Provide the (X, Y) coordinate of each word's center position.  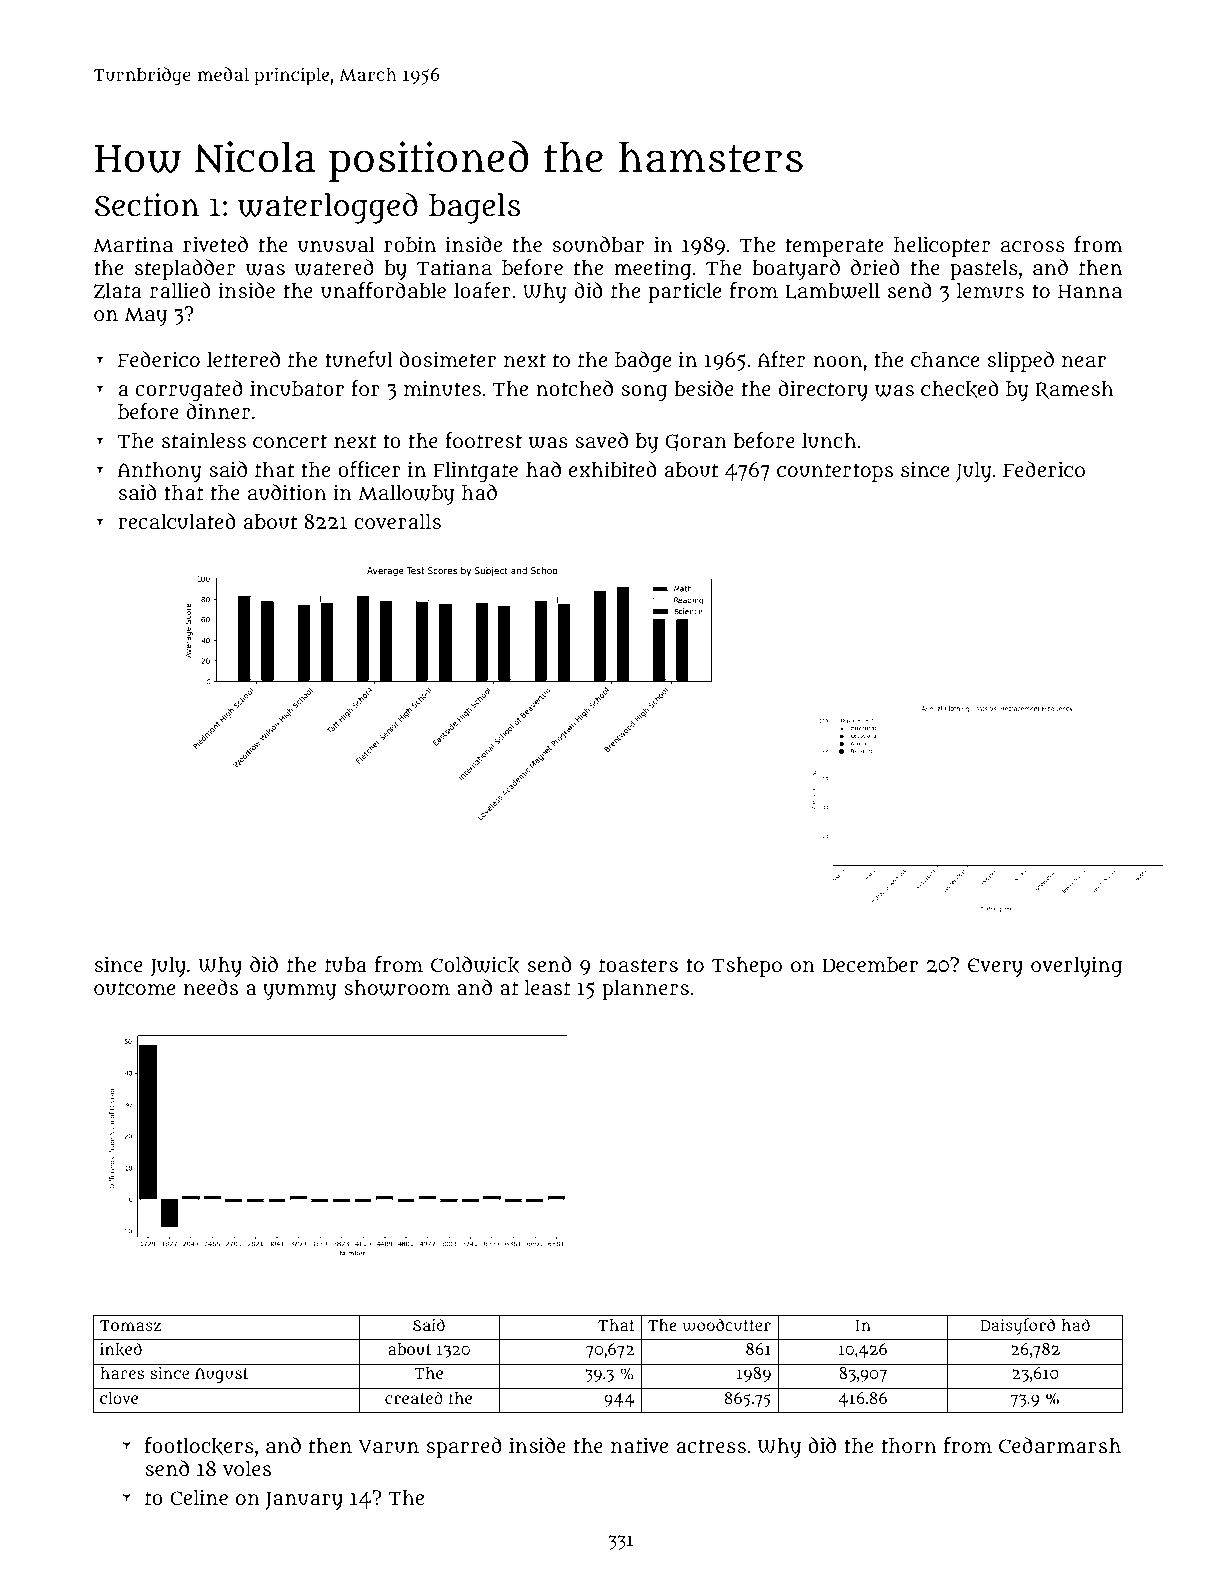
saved (601, 440)
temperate (834, 247)
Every (995, 967)
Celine (199, 1497)
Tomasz (130, 1326)
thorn (909, 1445)
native (639, 1445)
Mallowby (406, 495)
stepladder (185, 269)
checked (959, 389)
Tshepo (747, 967)
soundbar (598, 244)
